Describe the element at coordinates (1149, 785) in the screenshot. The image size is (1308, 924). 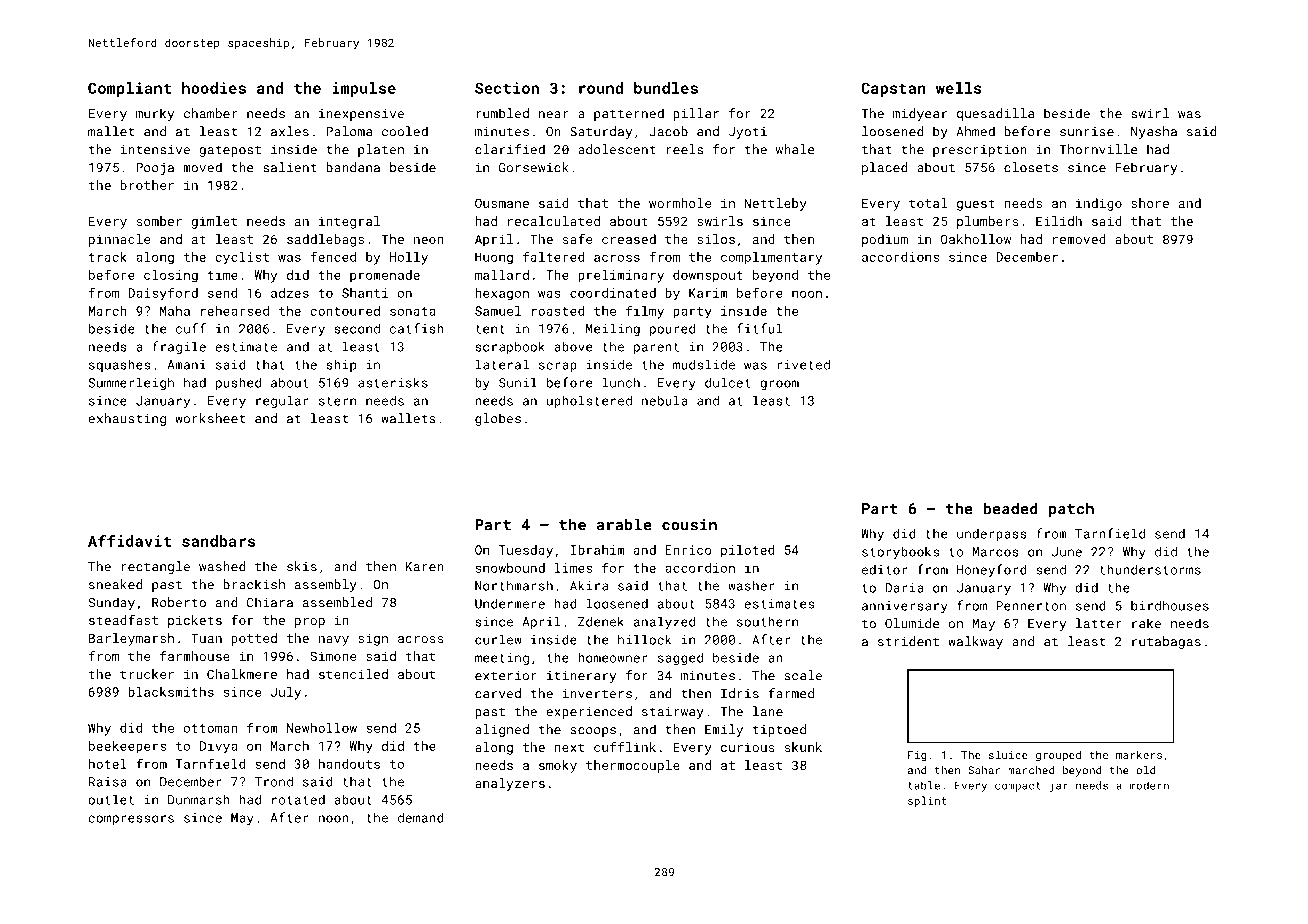
I see `modern` at that location.
